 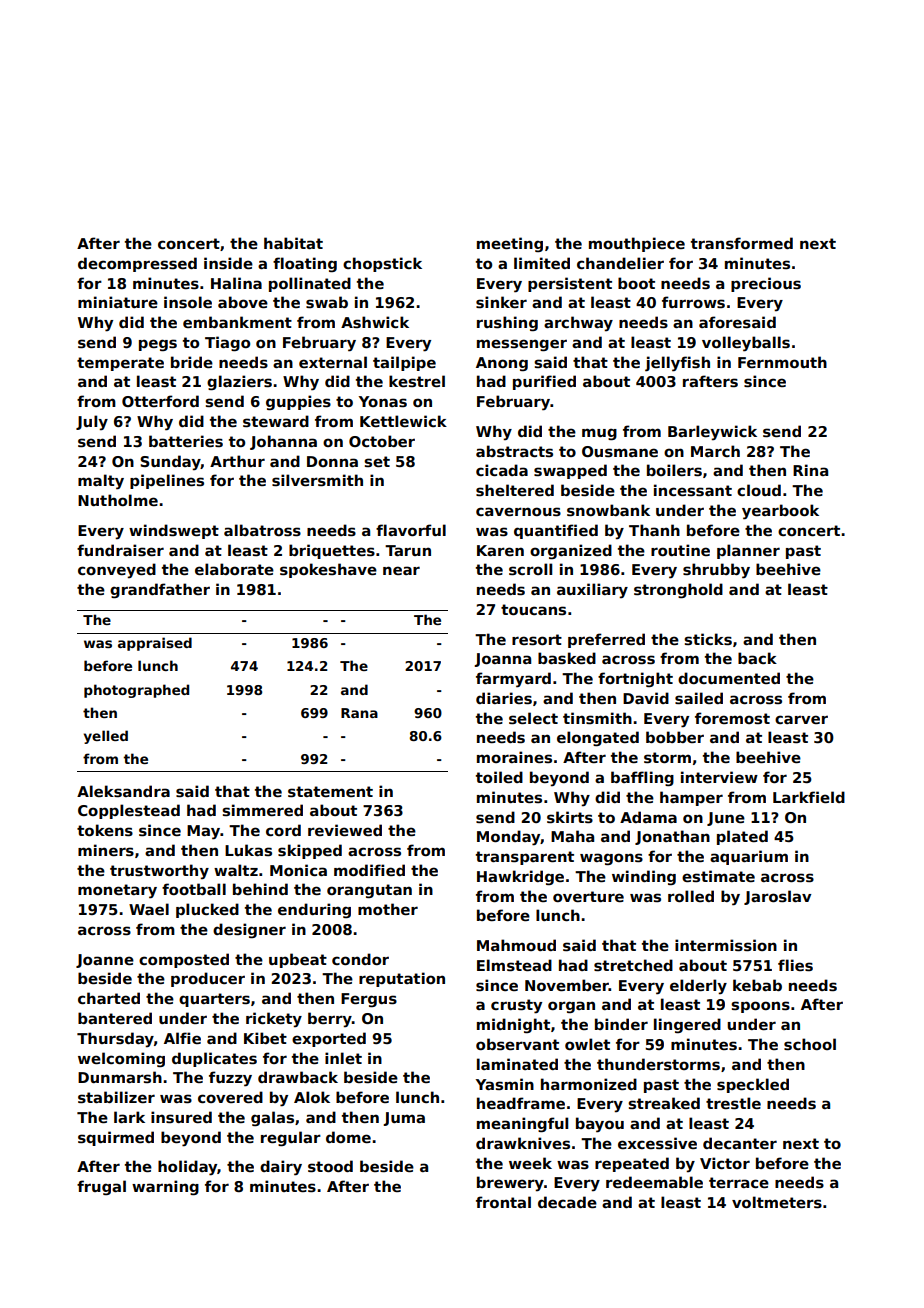 I want to click on Jonathan, so click(x=672, y=837).
